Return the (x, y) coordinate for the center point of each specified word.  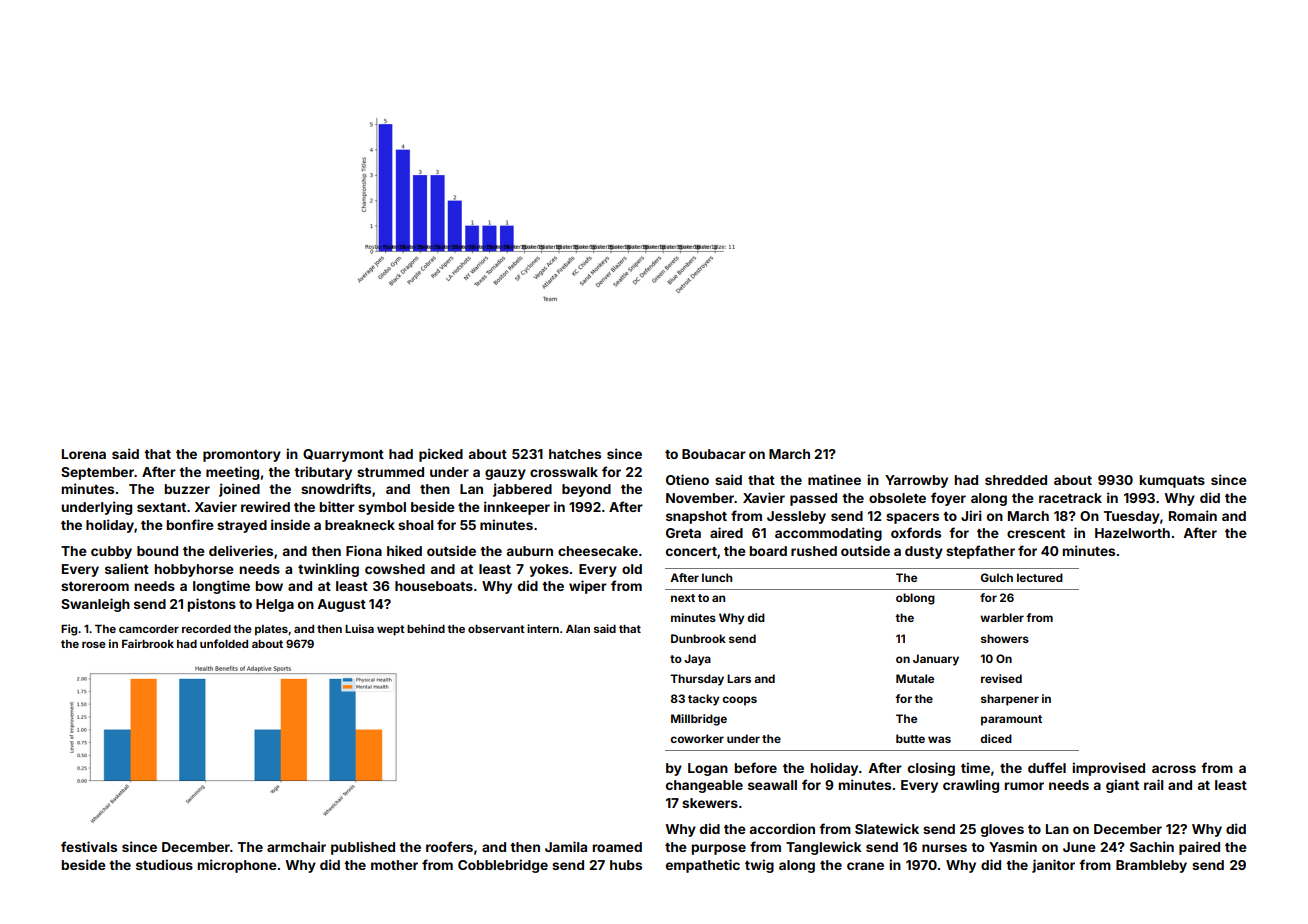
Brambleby (1151, 866)
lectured (1040, 577)
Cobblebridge (503, 866)
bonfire (190, 524)
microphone (237, 866)
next (683, 598)
